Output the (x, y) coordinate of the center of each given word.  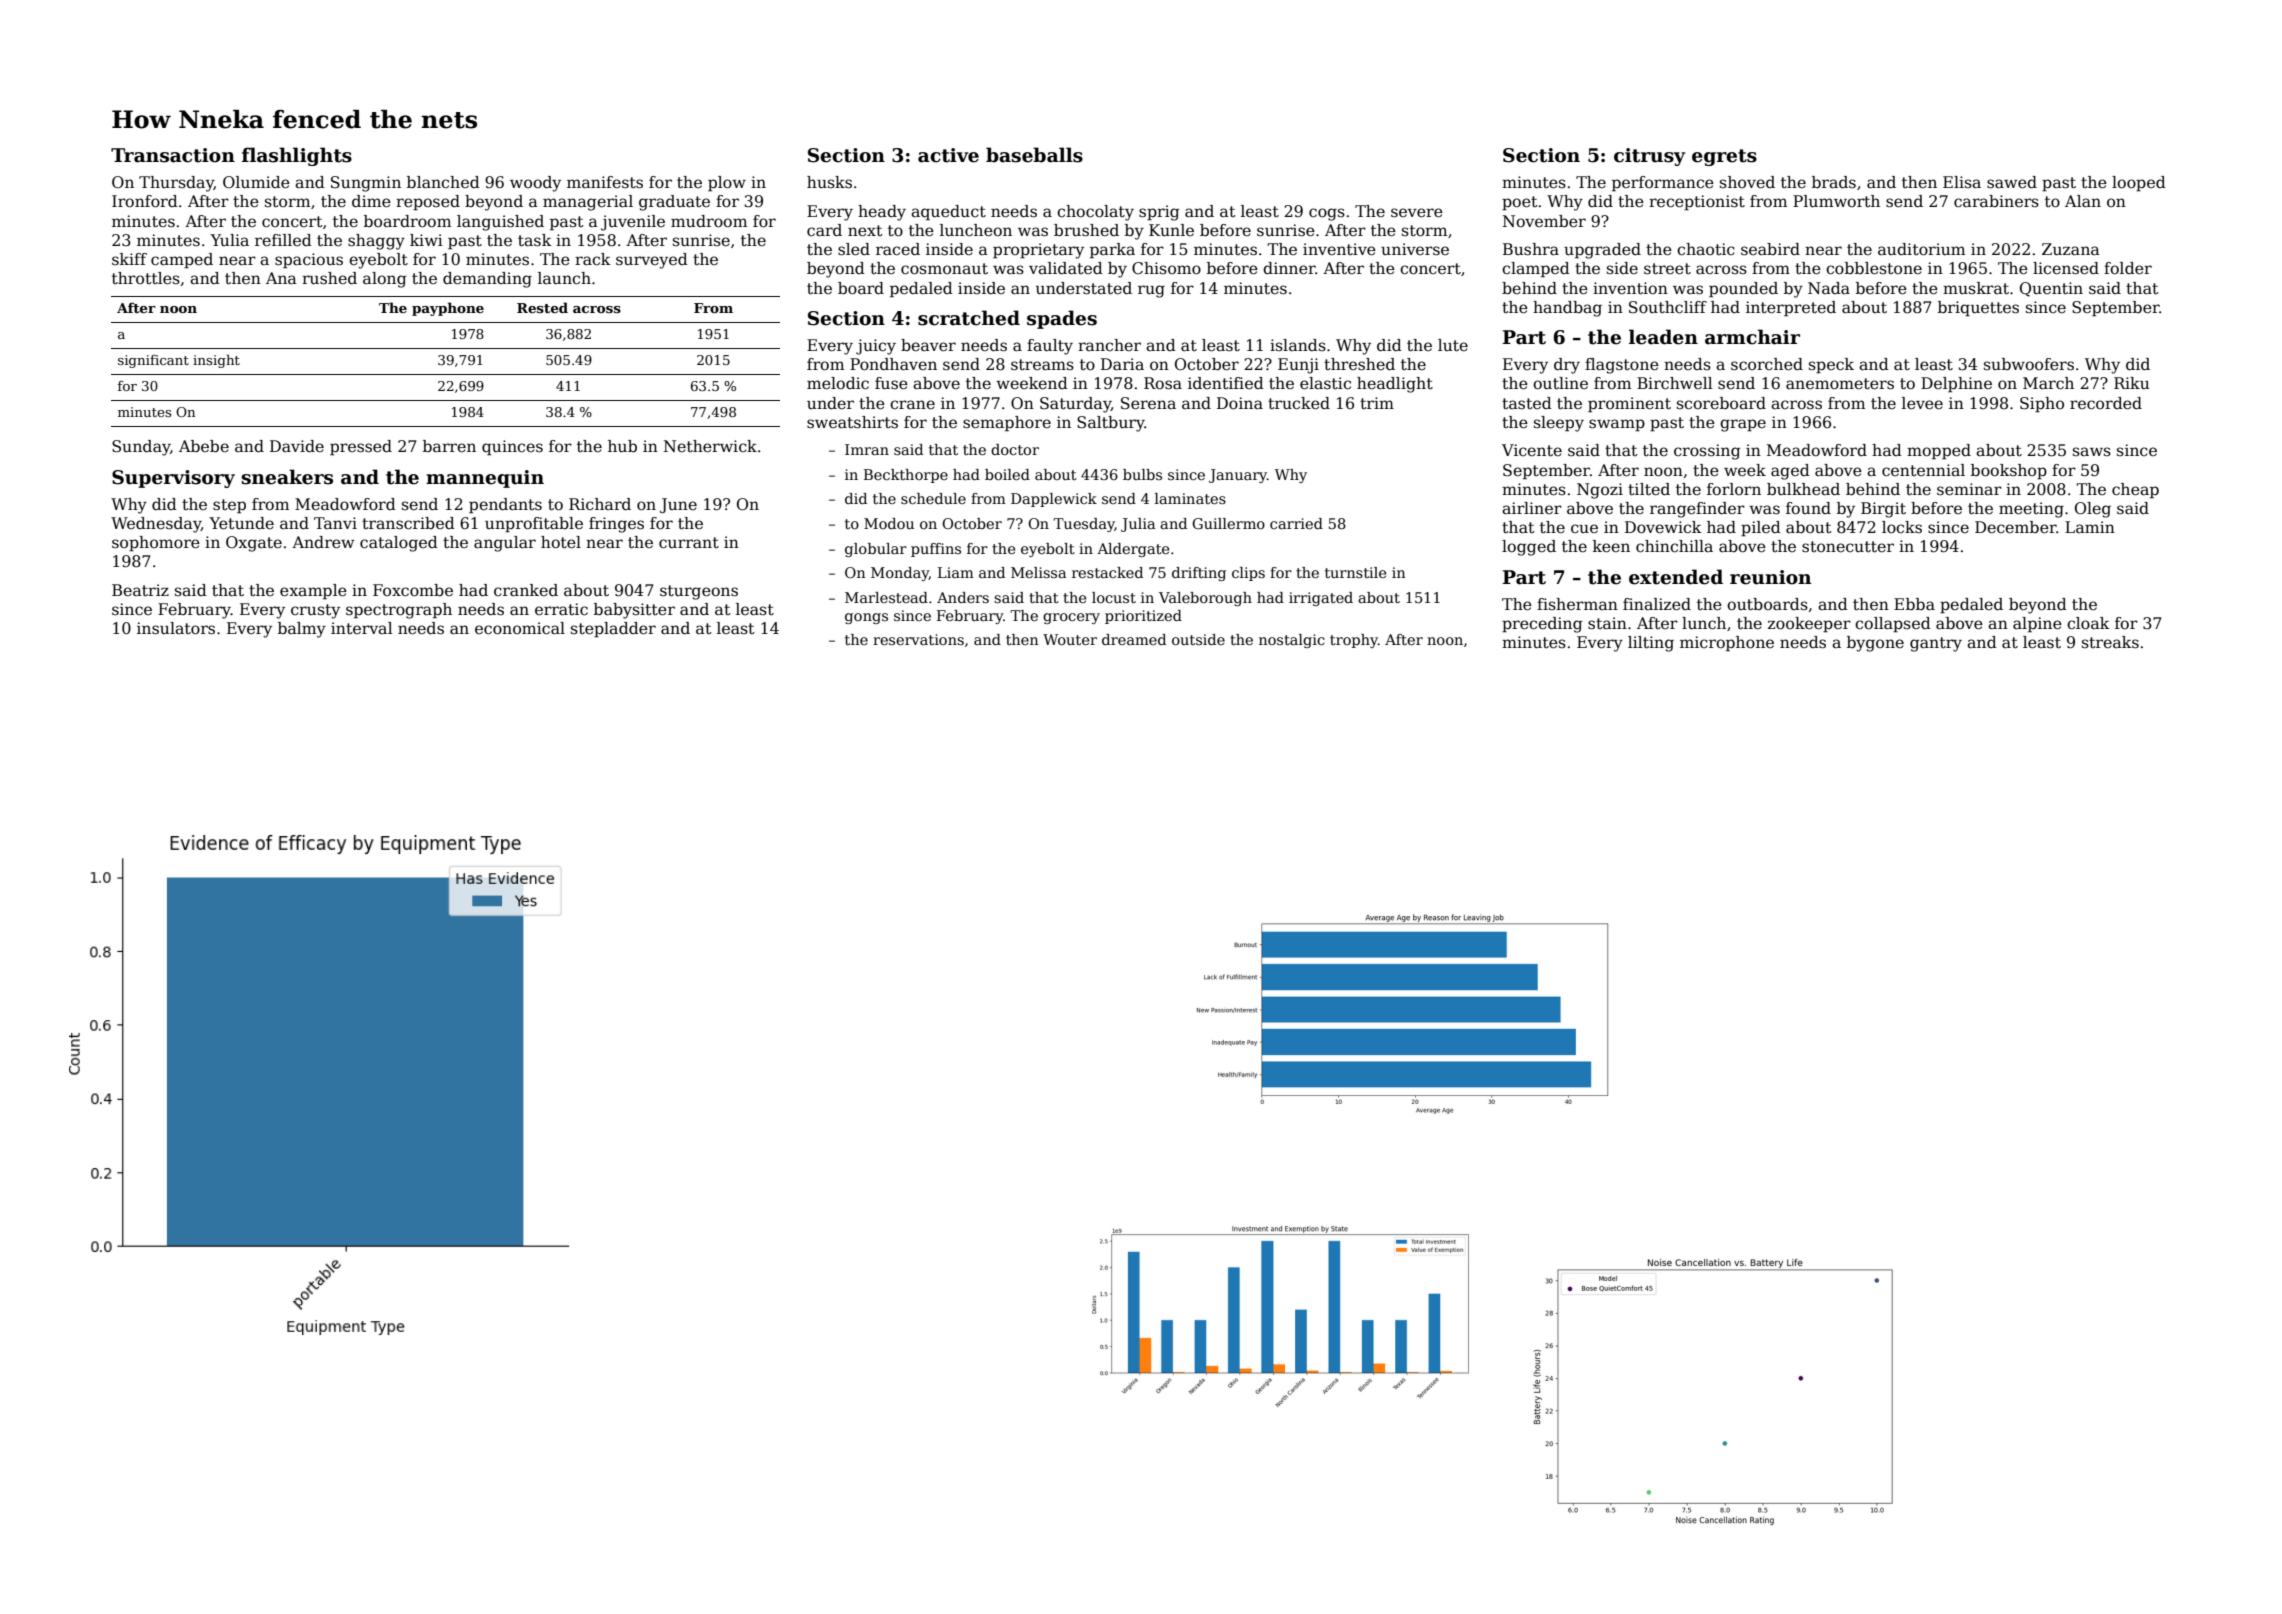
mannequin (485, 479)
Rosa (1163, 383)
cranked (526, 590)
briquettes (1978, 309)
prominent (1629, 405)
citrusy (1649, 157)
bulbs (1142, 474)
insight (216, 361)
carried (1296, 523)
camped (182, 261)
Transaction (173, 155)
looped (2139, 184)
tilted (1649, 489)
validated (1066, 268)
